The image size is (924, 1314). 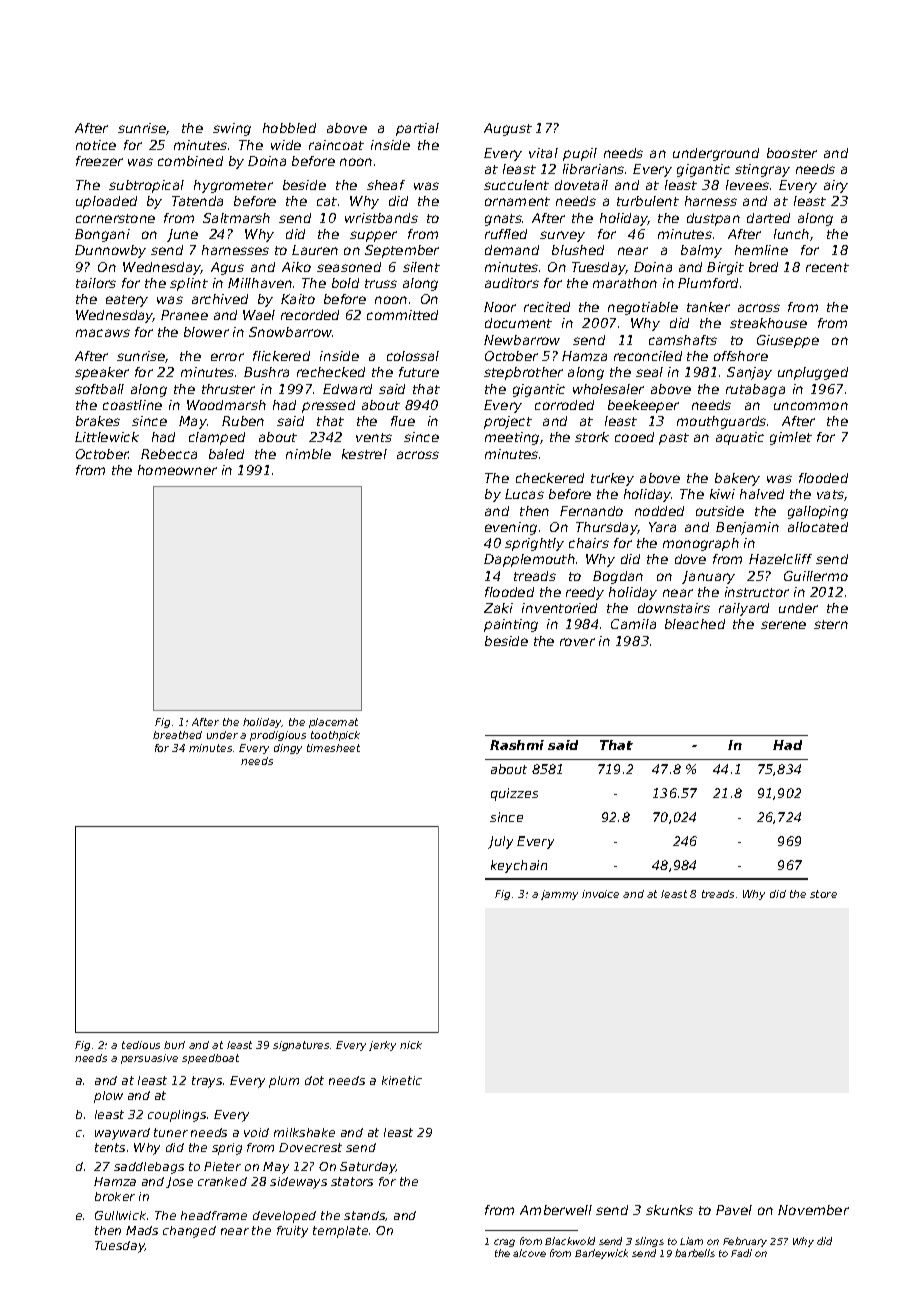 I want to click on aquatic, so click(x=740, y=438).
